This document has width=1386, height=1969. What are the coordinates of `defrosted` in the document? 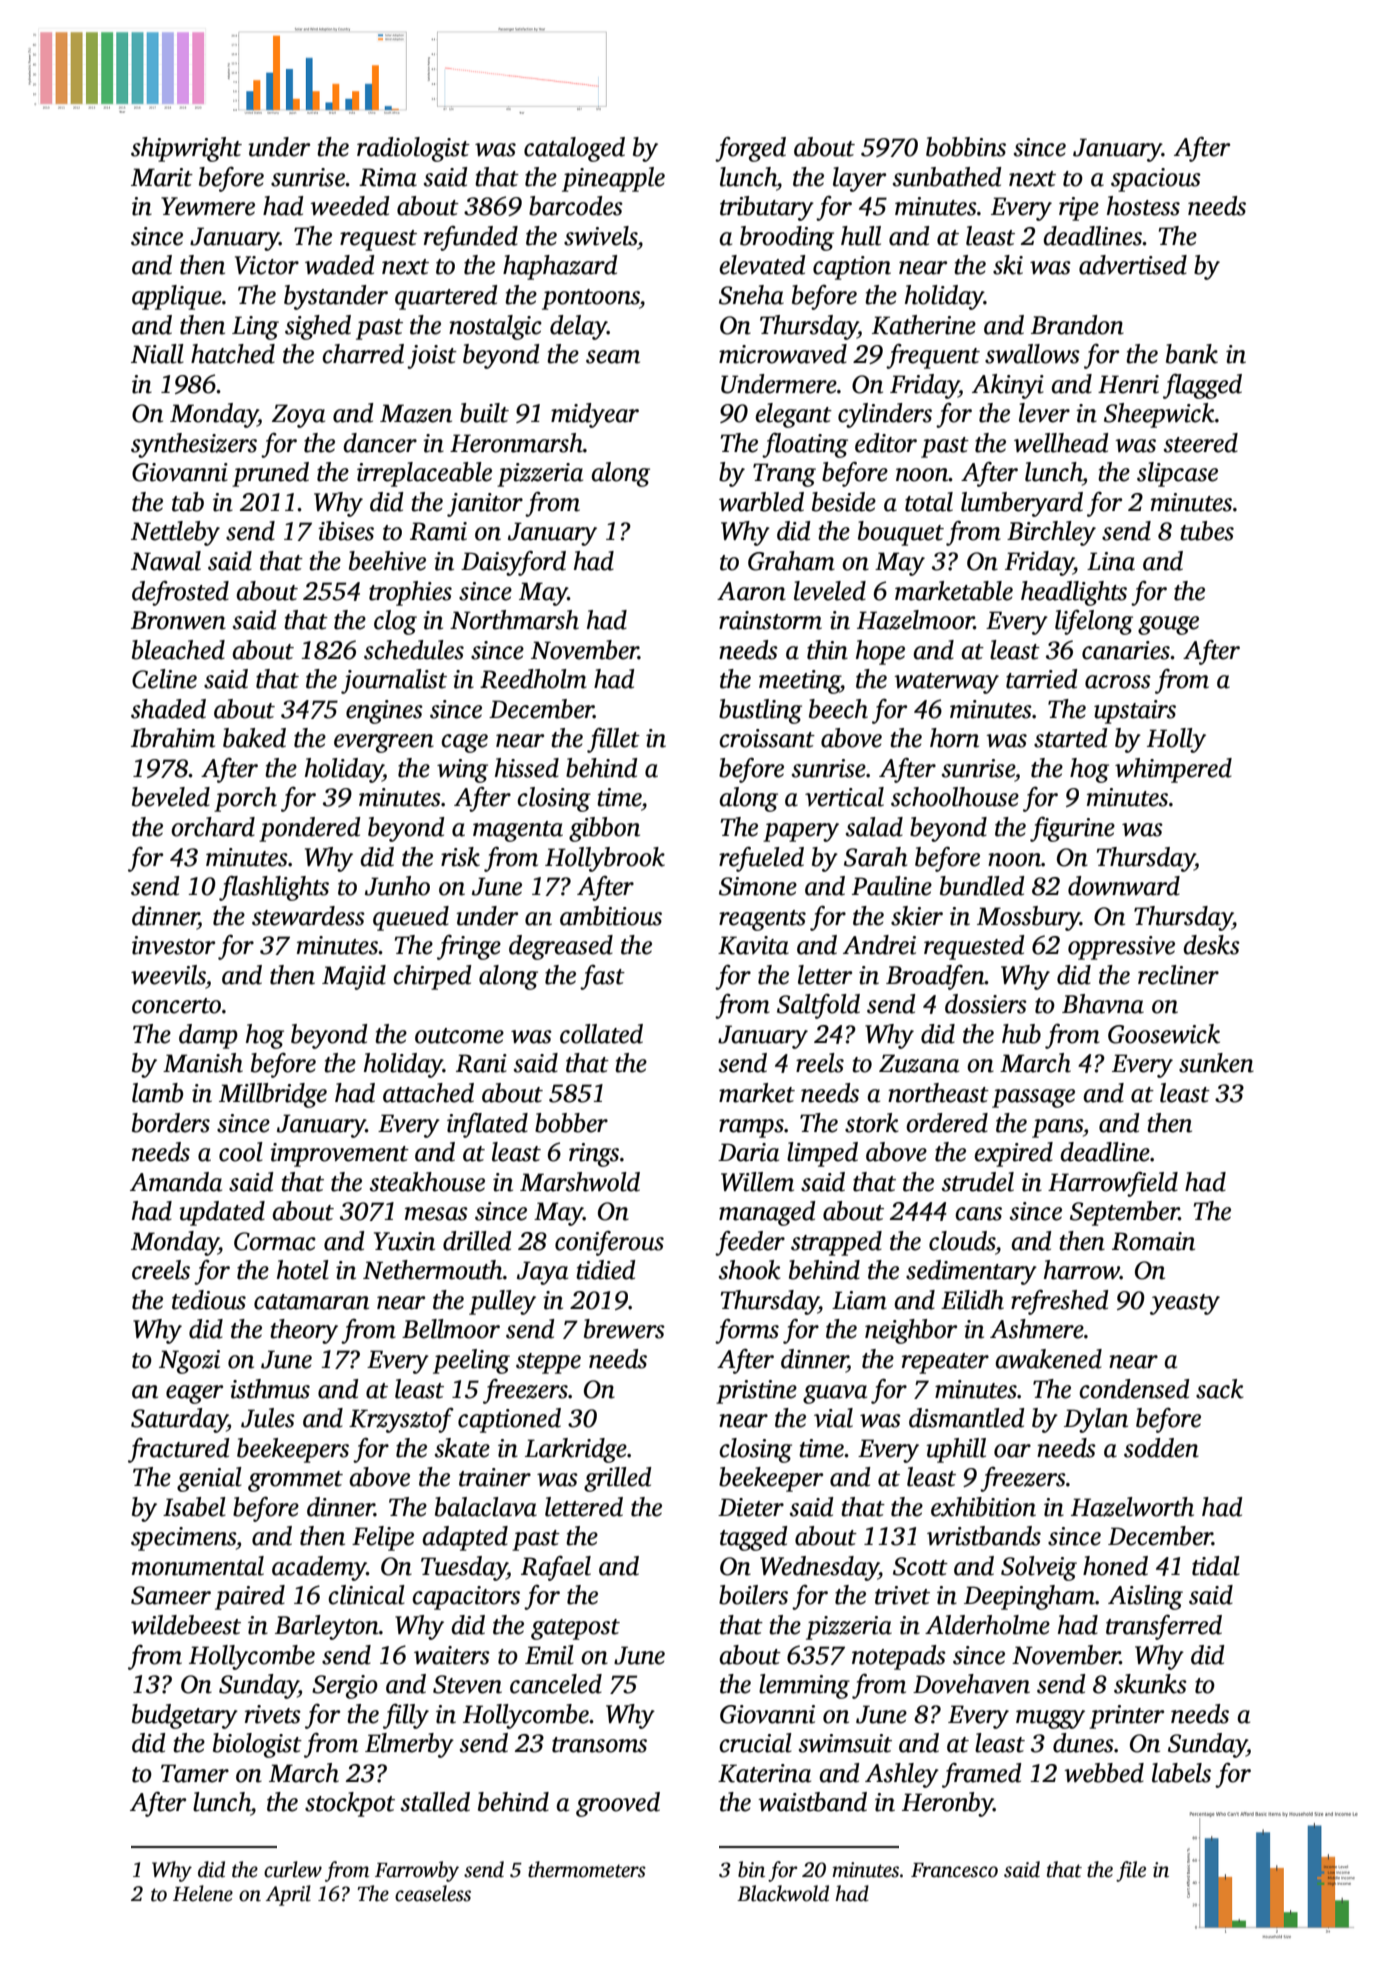 It's located at (180, 593).
